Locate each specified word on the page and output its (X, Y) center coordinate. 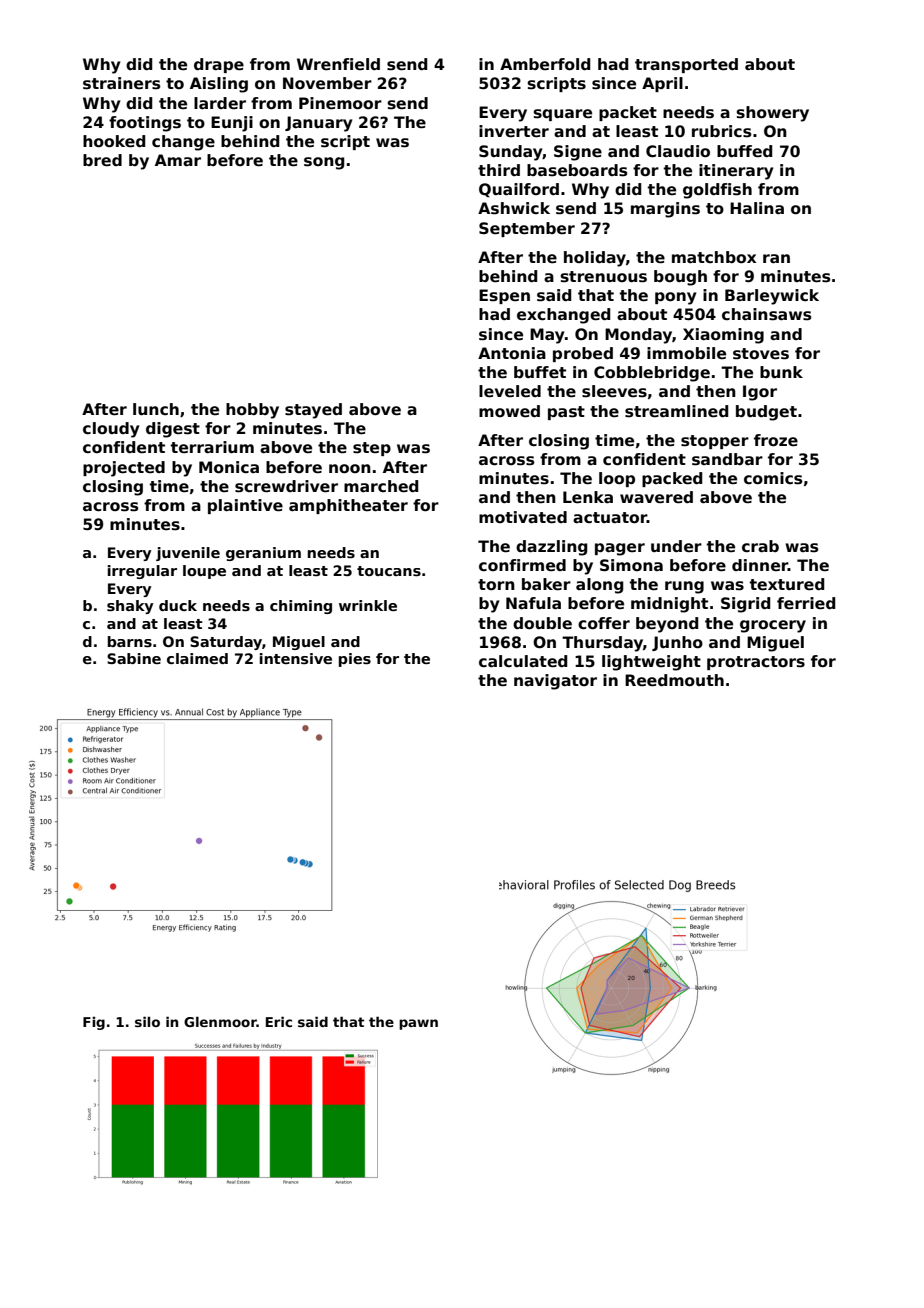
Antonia (512, 353)
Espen (504, 296)
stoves (761, 354)
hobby (252, 411)
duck (178, 605)
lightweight (651, 663)
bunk (781, 372)
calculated (523, 661)
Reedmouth (674, 680)
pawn (418, 1024)
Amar (178, 160)
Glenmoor (220, 1021)
